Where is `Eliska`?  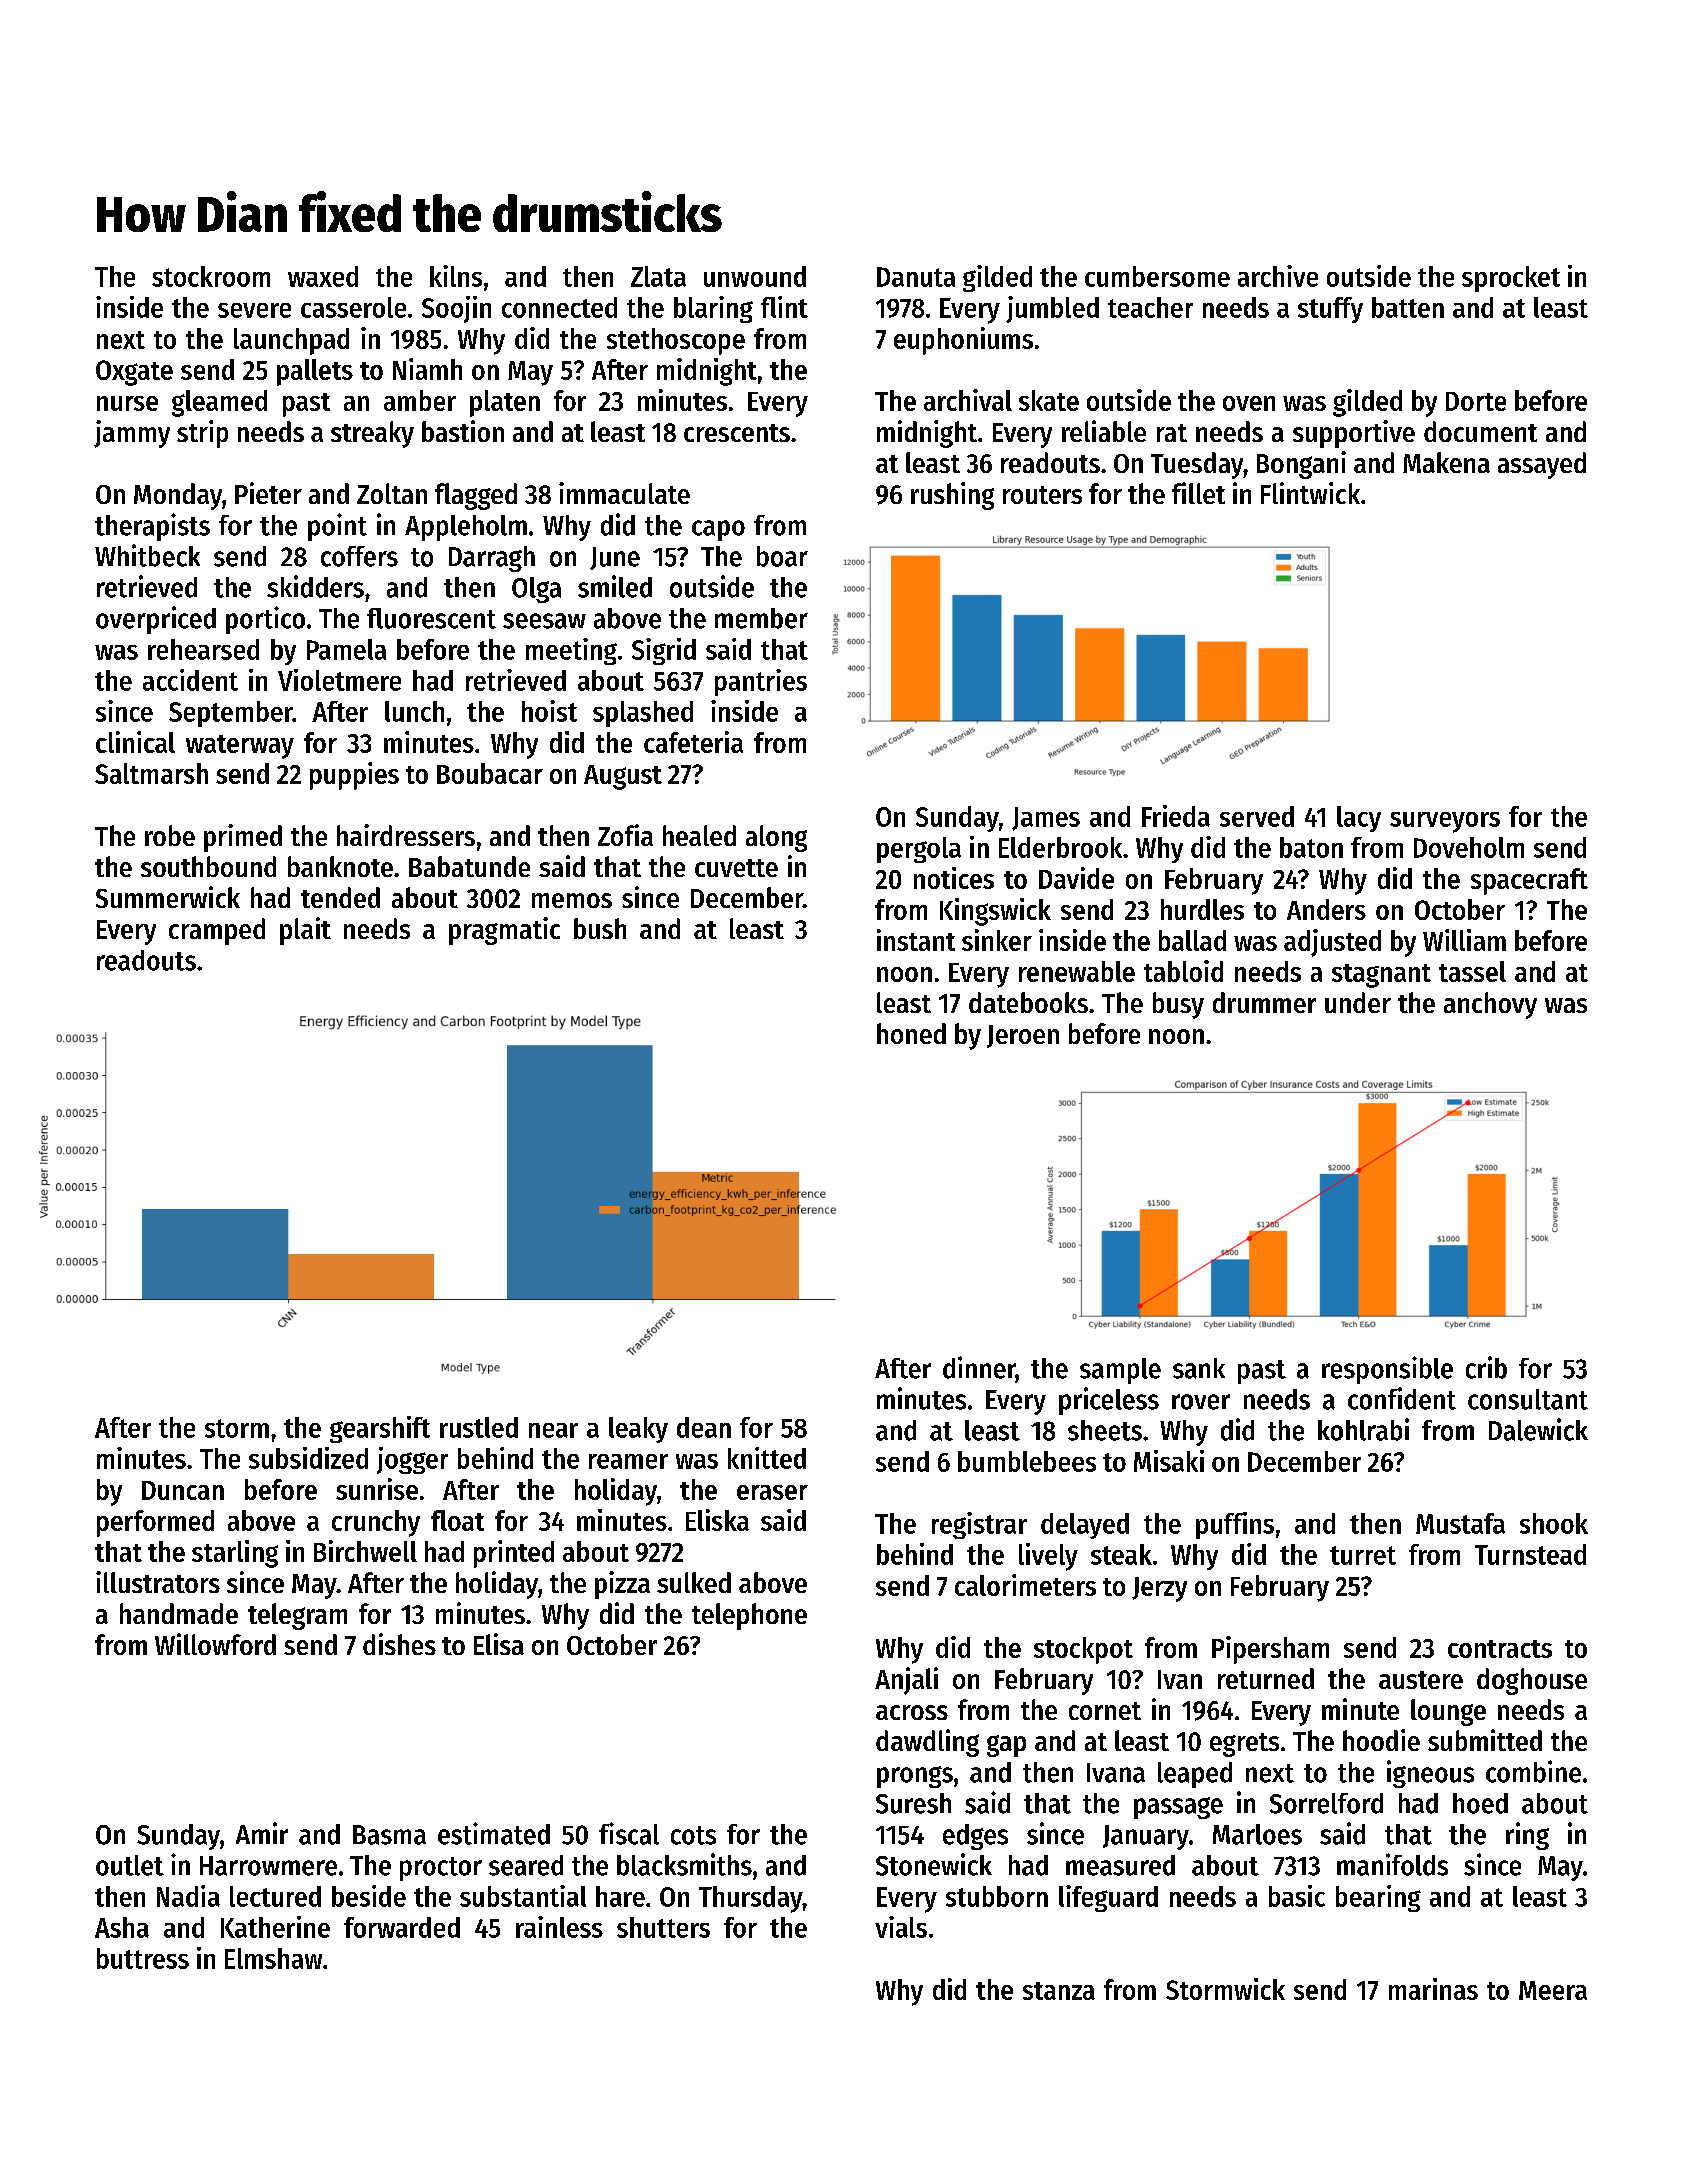
Eliska is located at coordinates (717, 1520).
